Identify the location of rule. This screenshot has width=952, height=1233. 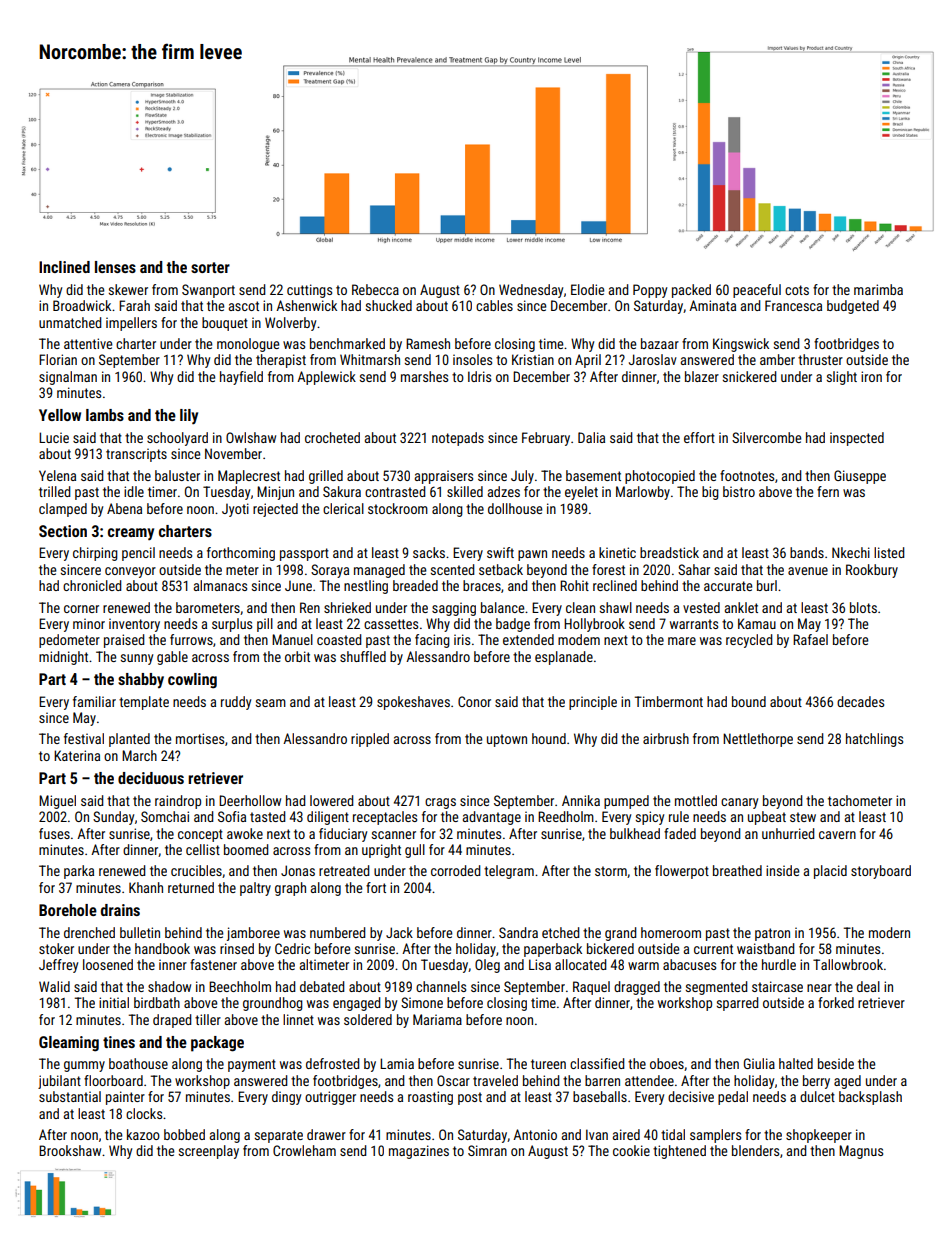
(679, 816).
